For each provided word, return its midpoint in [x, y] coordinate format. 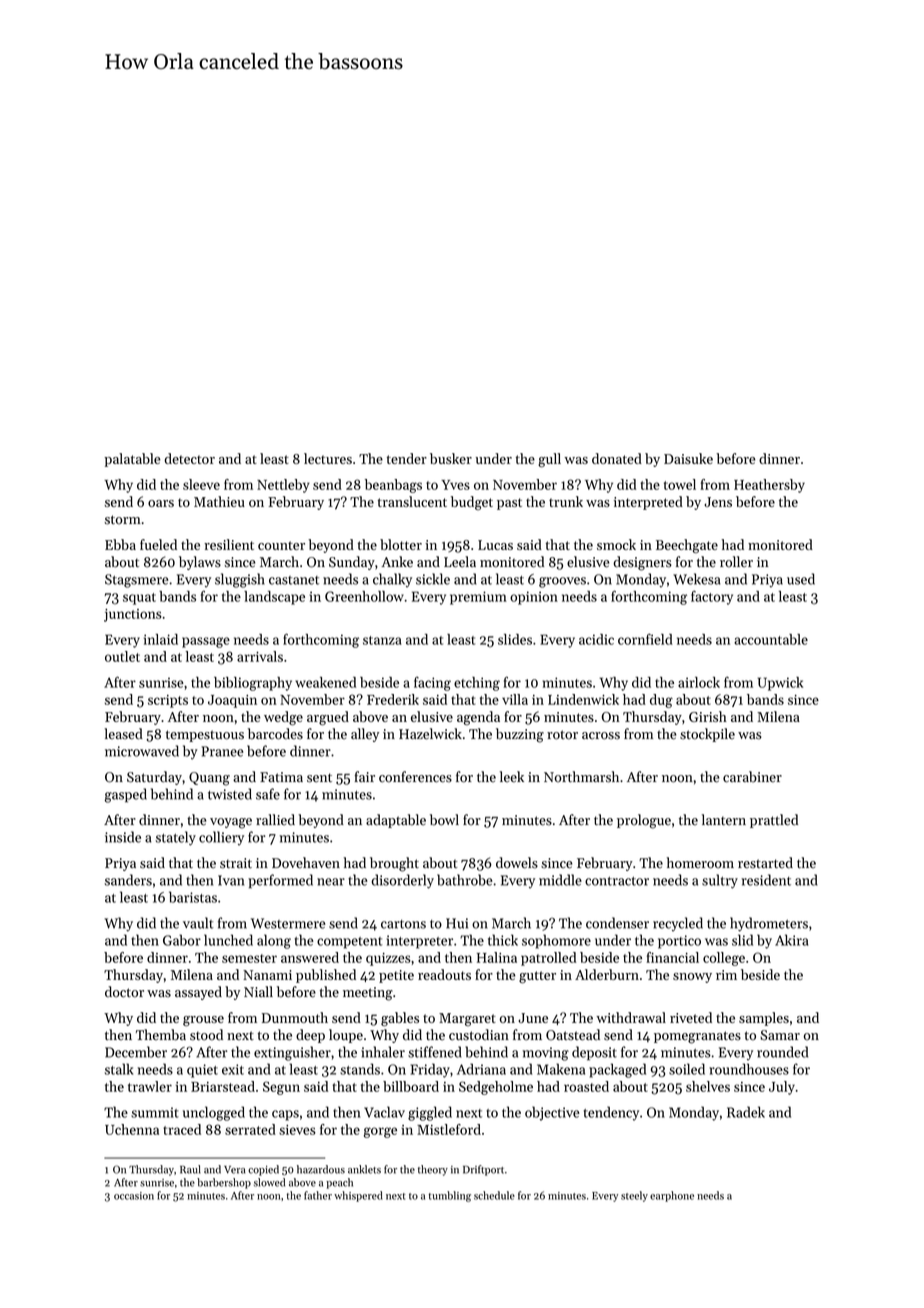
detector [189, 458]
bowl [444, 820]
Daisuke [688, 458]
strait [236, 863]
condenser [617, 923]
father [318, 1195]
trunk [566, 501]
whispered [358, 1196]
